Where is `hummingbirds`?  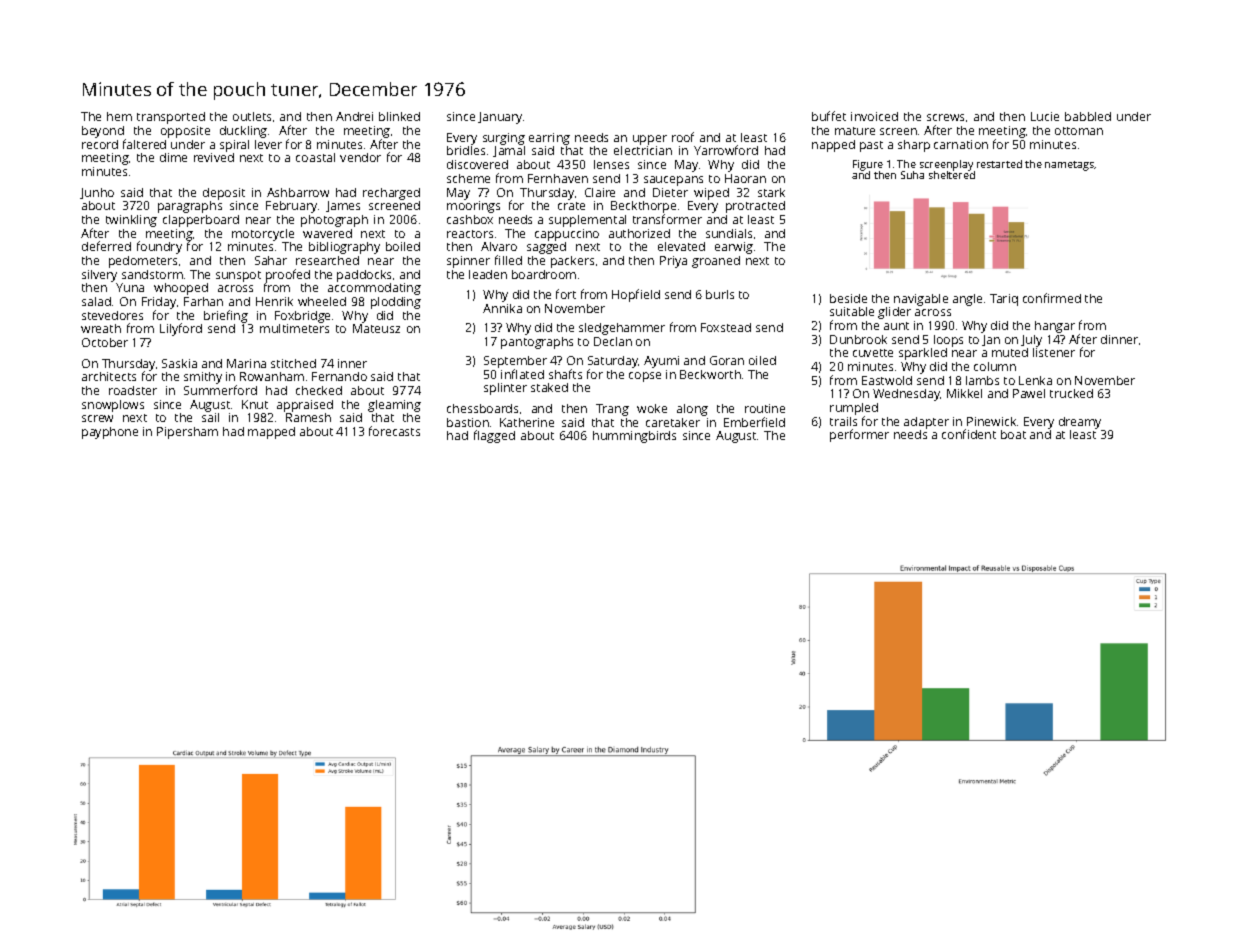
hummingbirds is located at coordinates (634, 437).
